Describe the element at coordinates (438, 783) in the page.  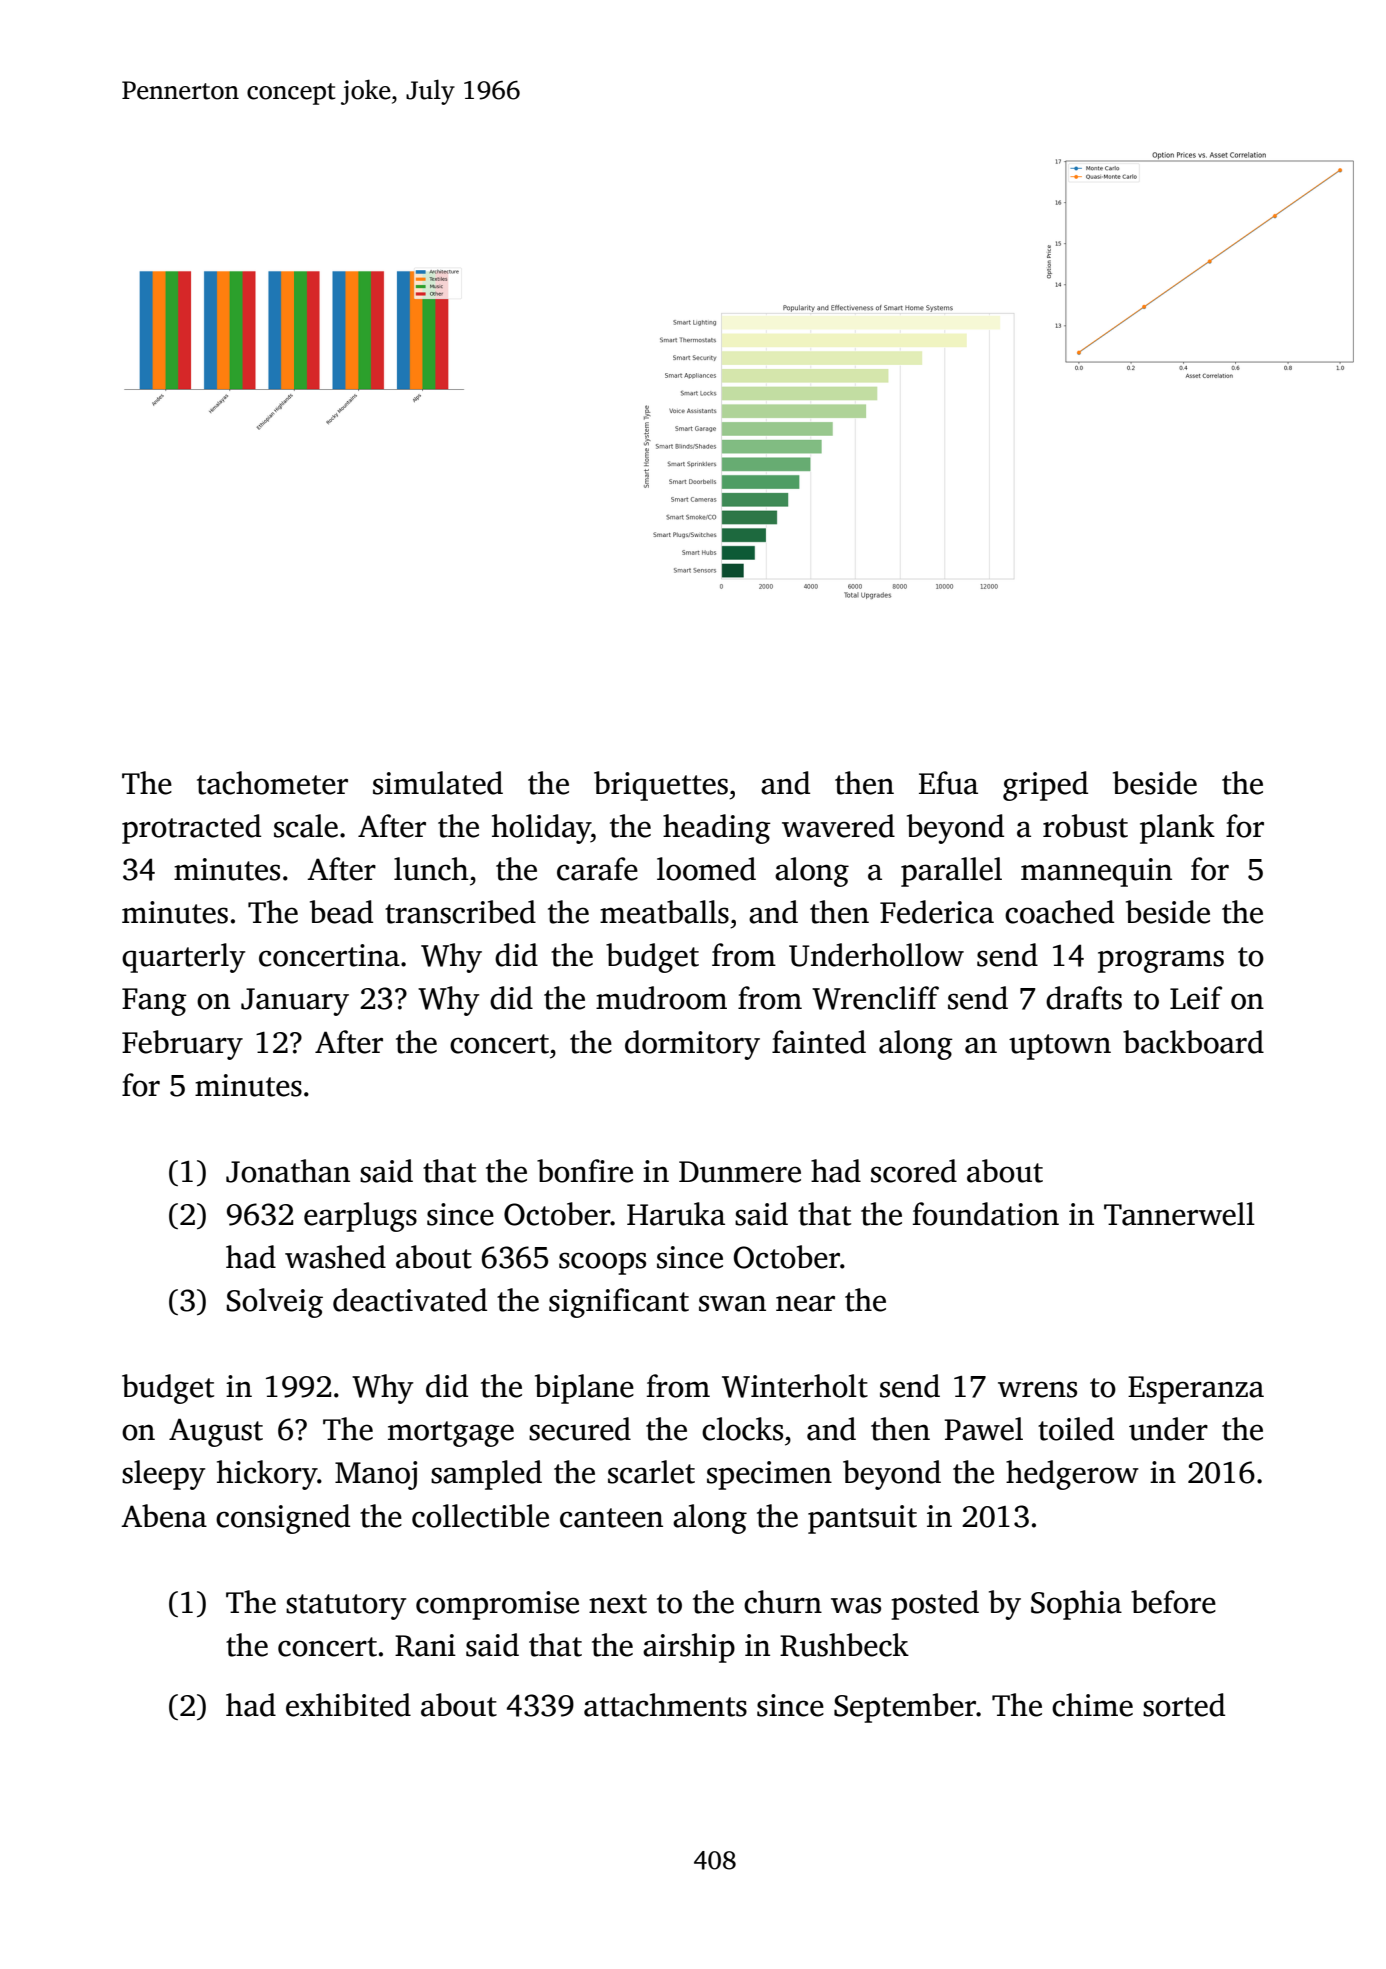
I see `simulated` at that location.
